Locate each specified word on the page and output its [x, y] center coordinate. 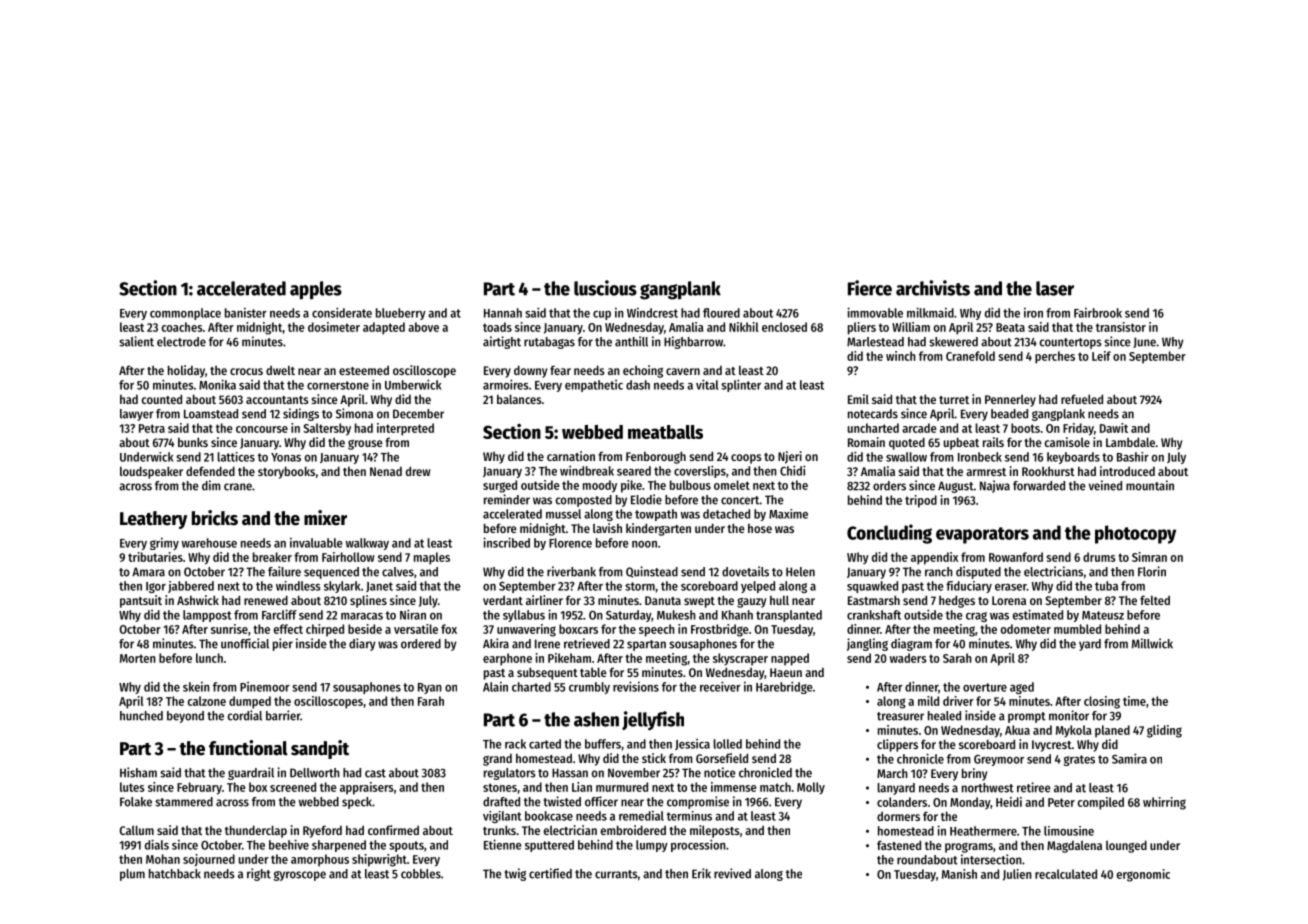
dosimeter [334, 327]
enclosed [784, 327]
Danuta [663, 600]
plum [132, 875]
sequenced [331, 573]
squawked [872, 587]
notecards [873, 414]
